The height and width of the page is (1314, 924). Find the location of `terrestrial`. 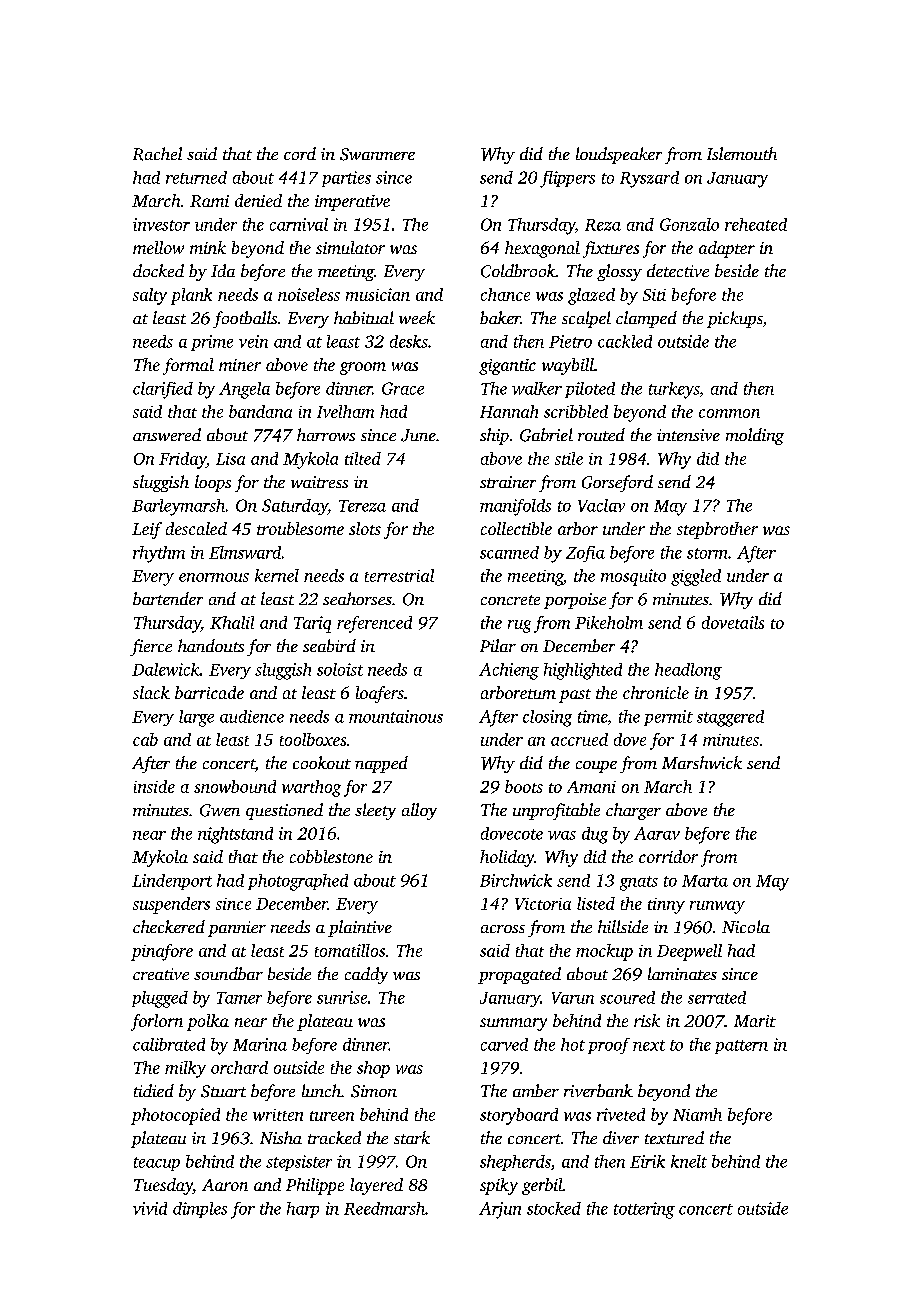

terrestrial is located at coordinates (399, 575).
